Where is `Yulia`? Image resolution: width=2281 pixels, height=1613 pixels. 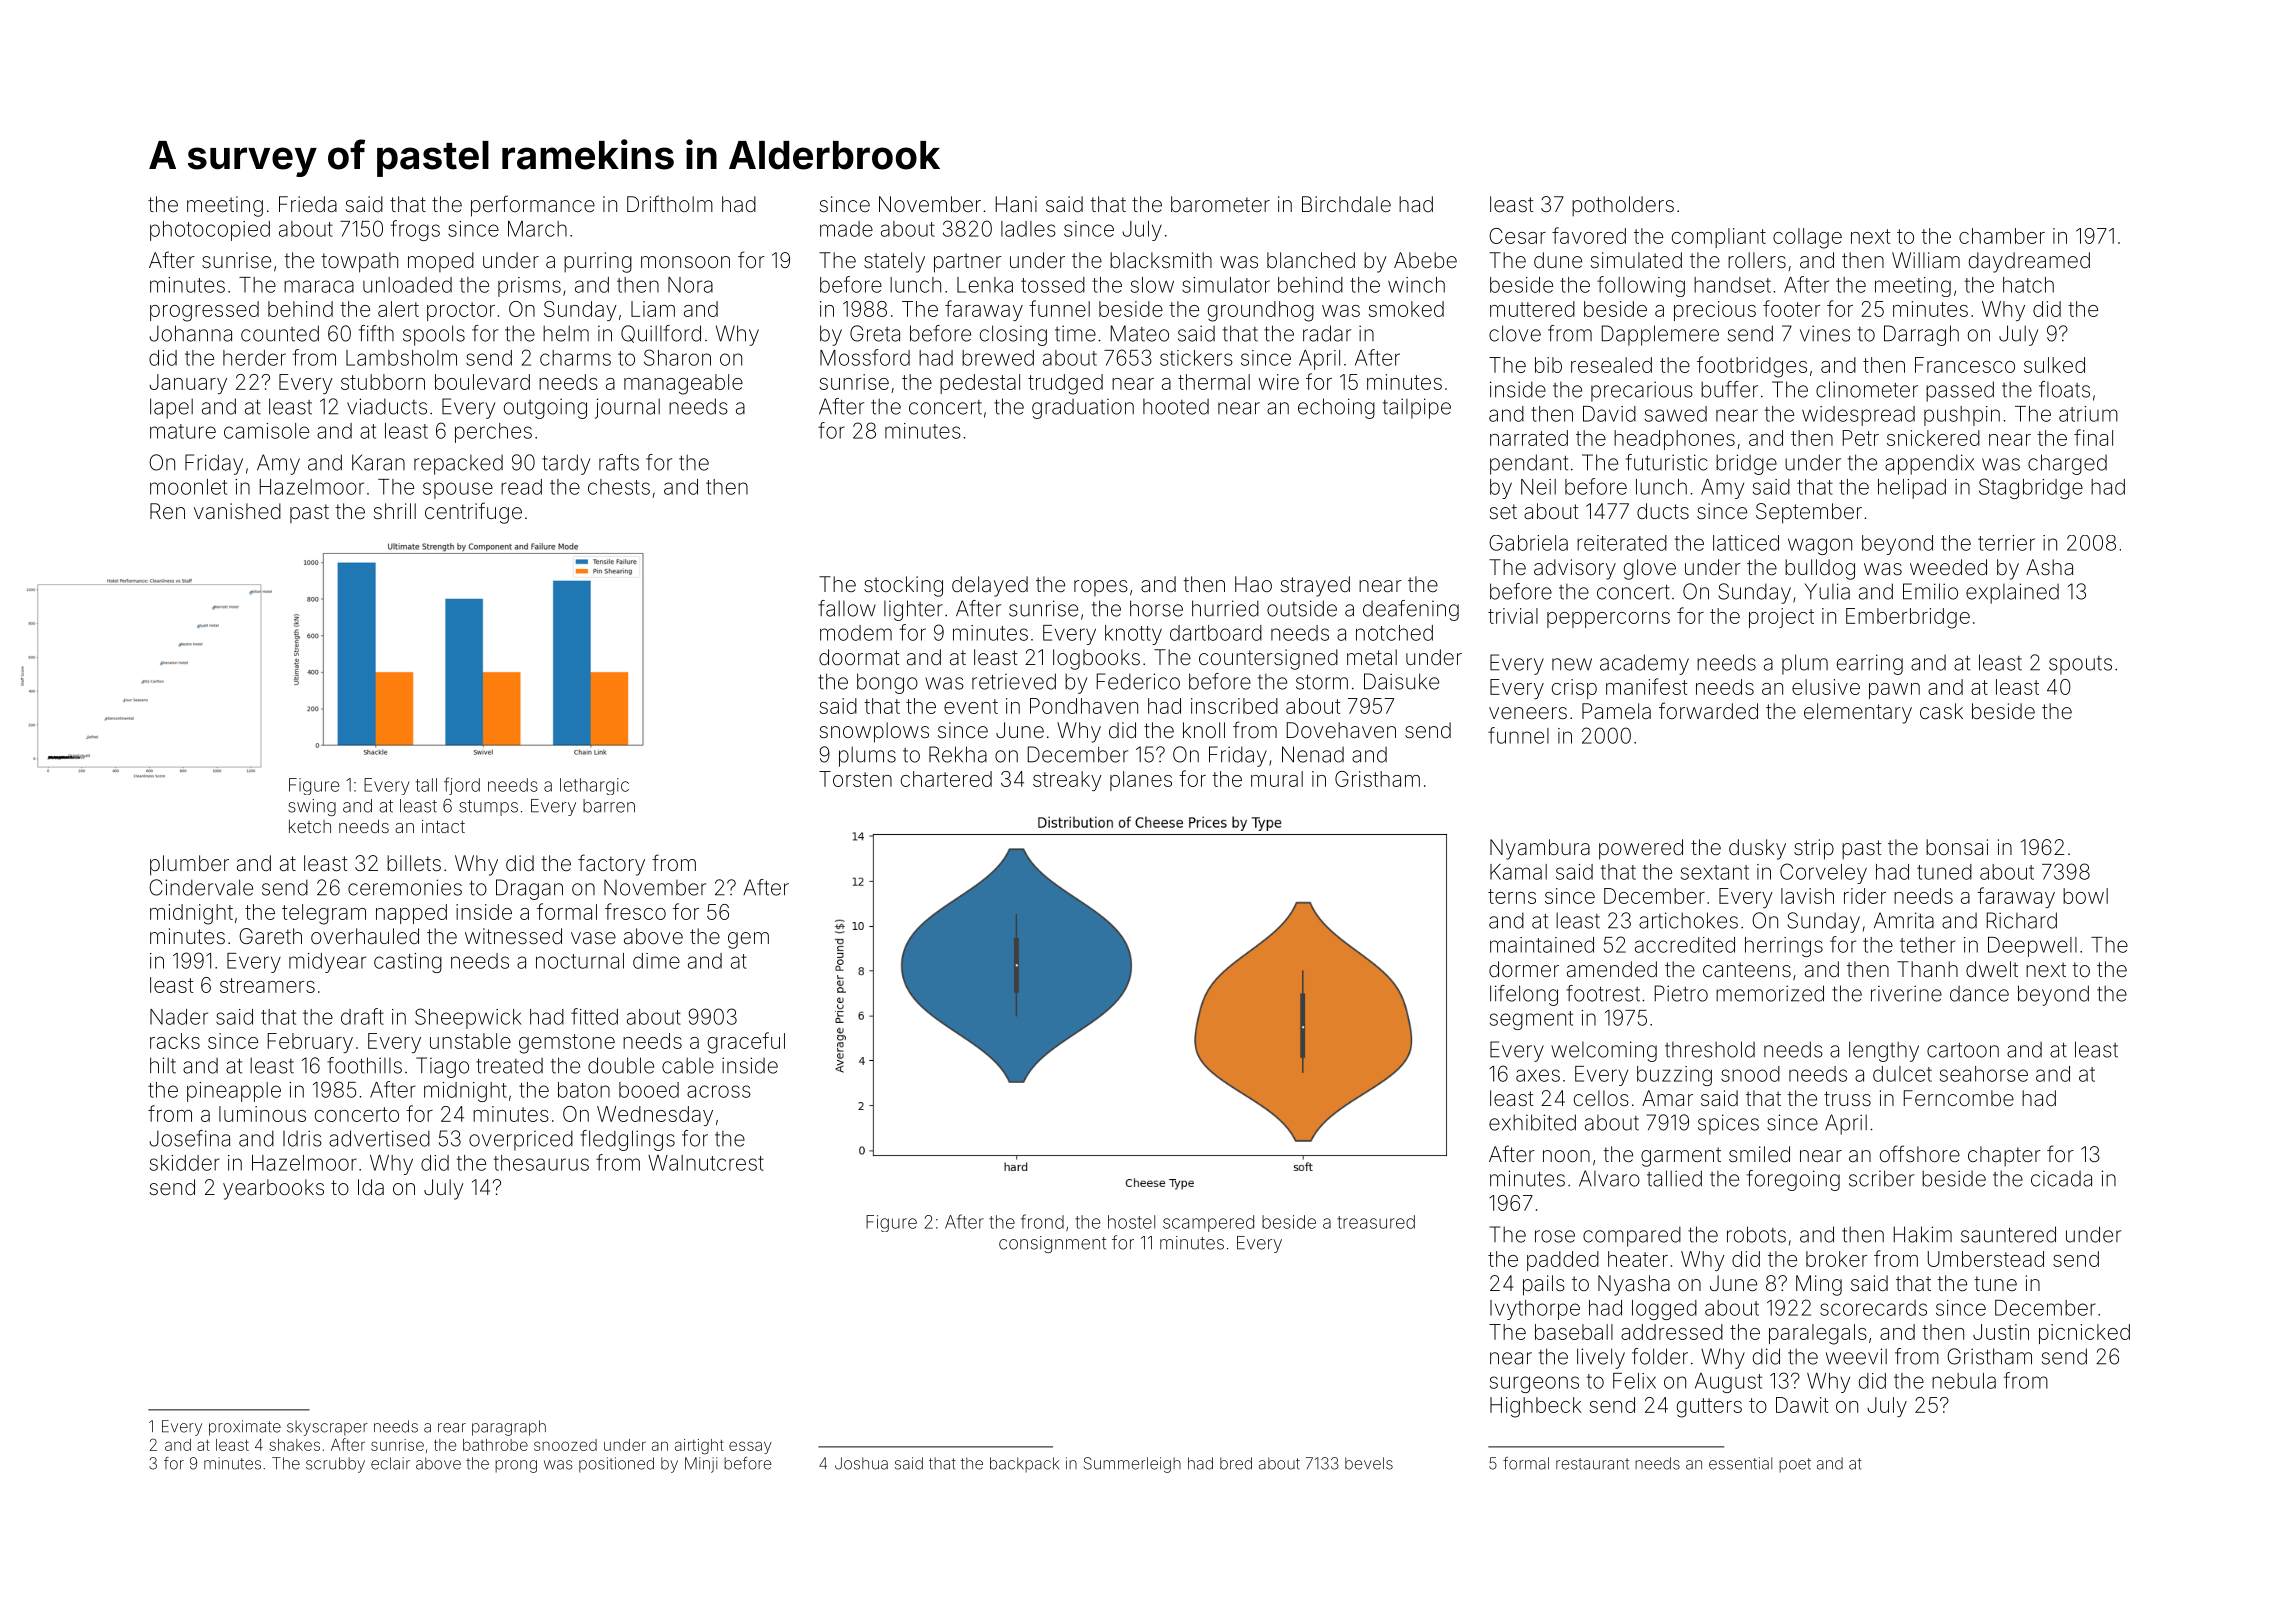 Yulia is located at coordinates (1827, 591).
